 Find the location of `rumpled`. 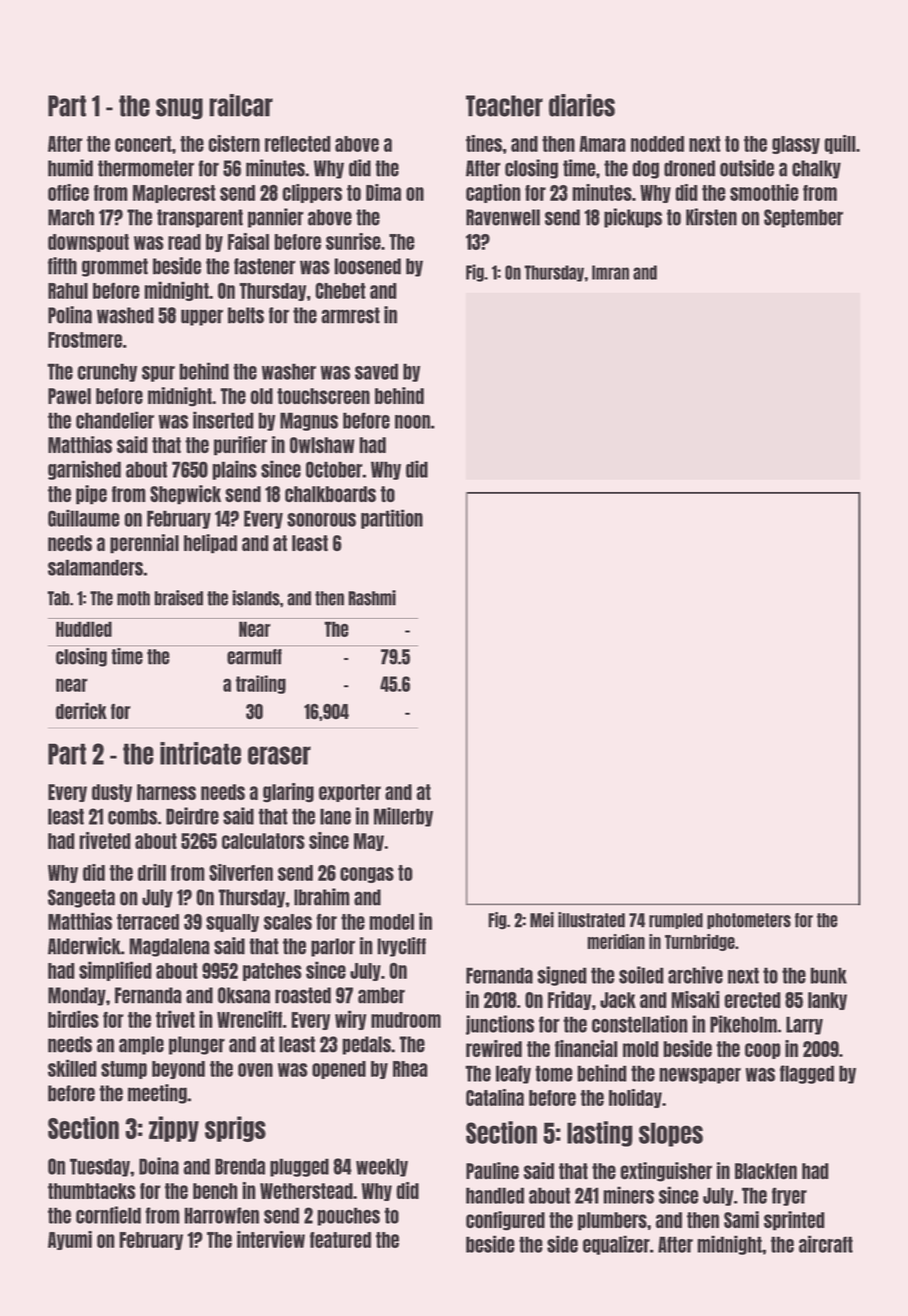

rumpled is located at coordinates (676, 921).
